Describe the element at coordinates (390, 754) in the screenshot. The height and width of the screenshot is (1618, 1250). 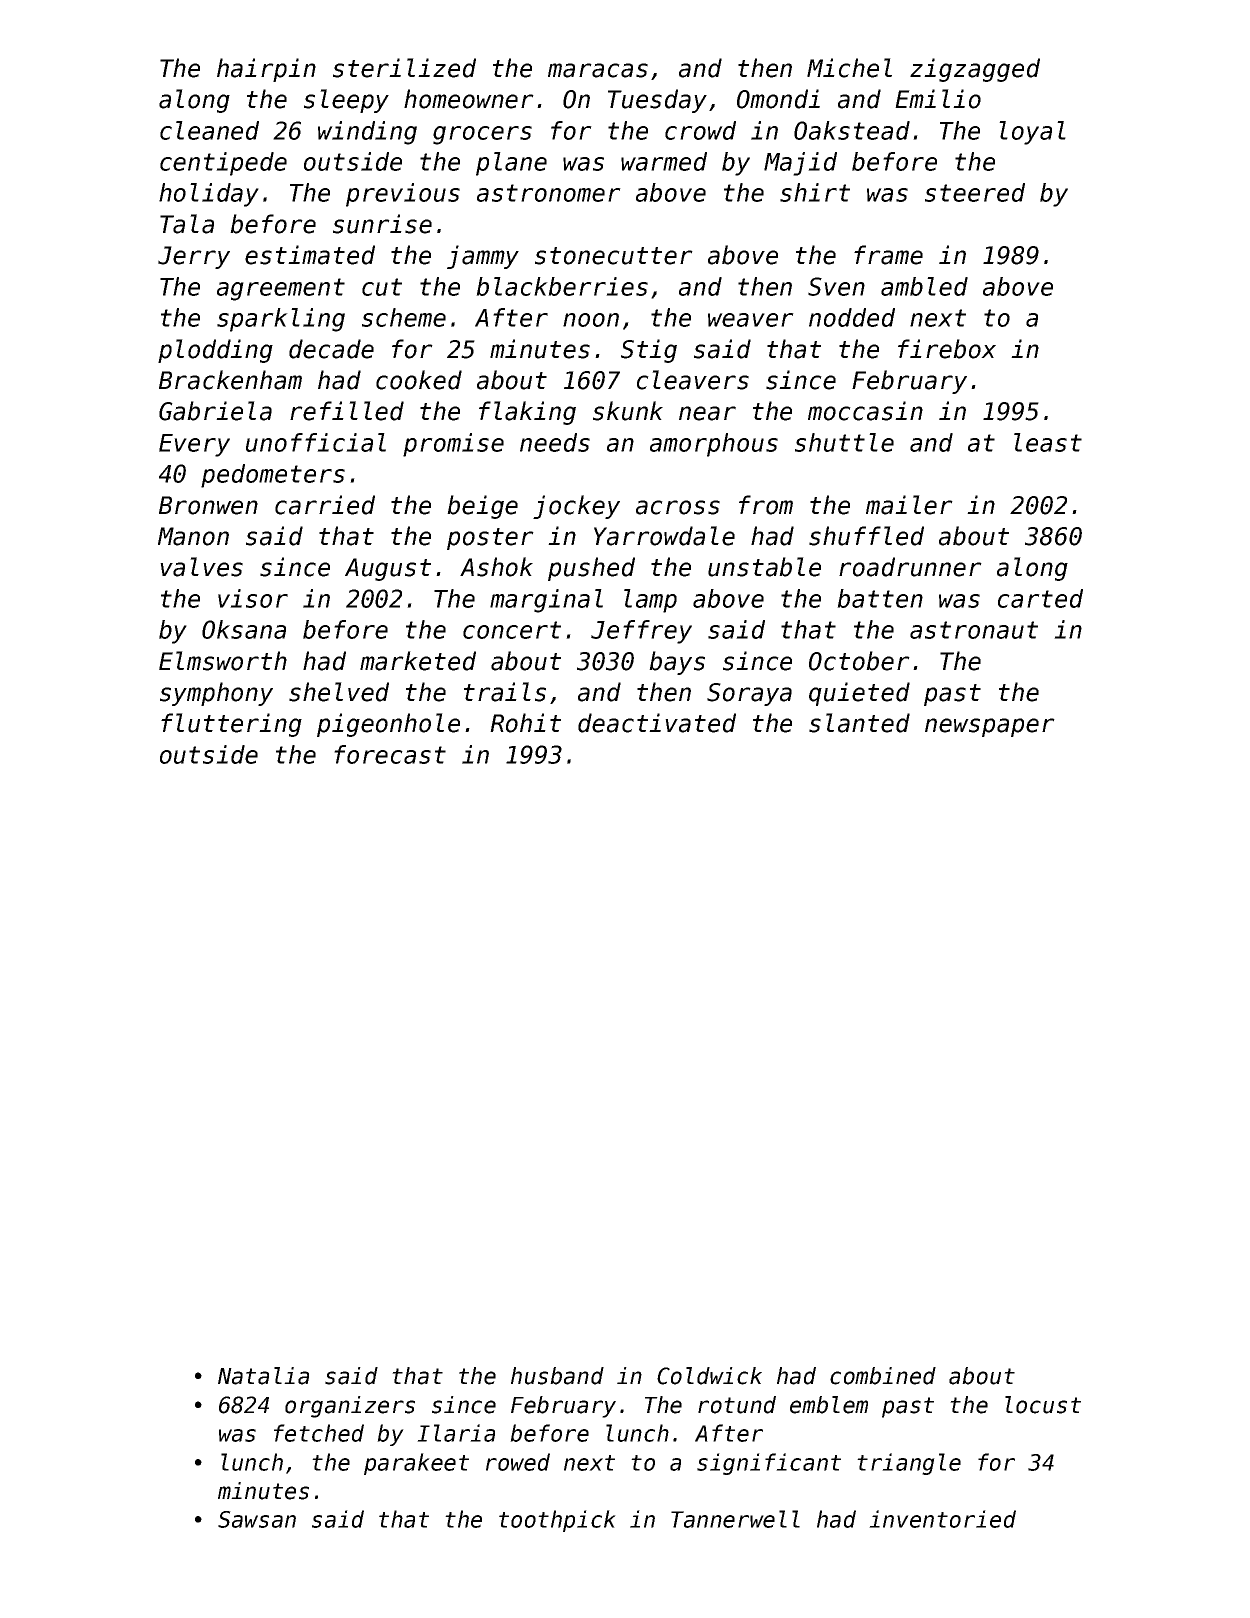
I see `forecast` at that location.
